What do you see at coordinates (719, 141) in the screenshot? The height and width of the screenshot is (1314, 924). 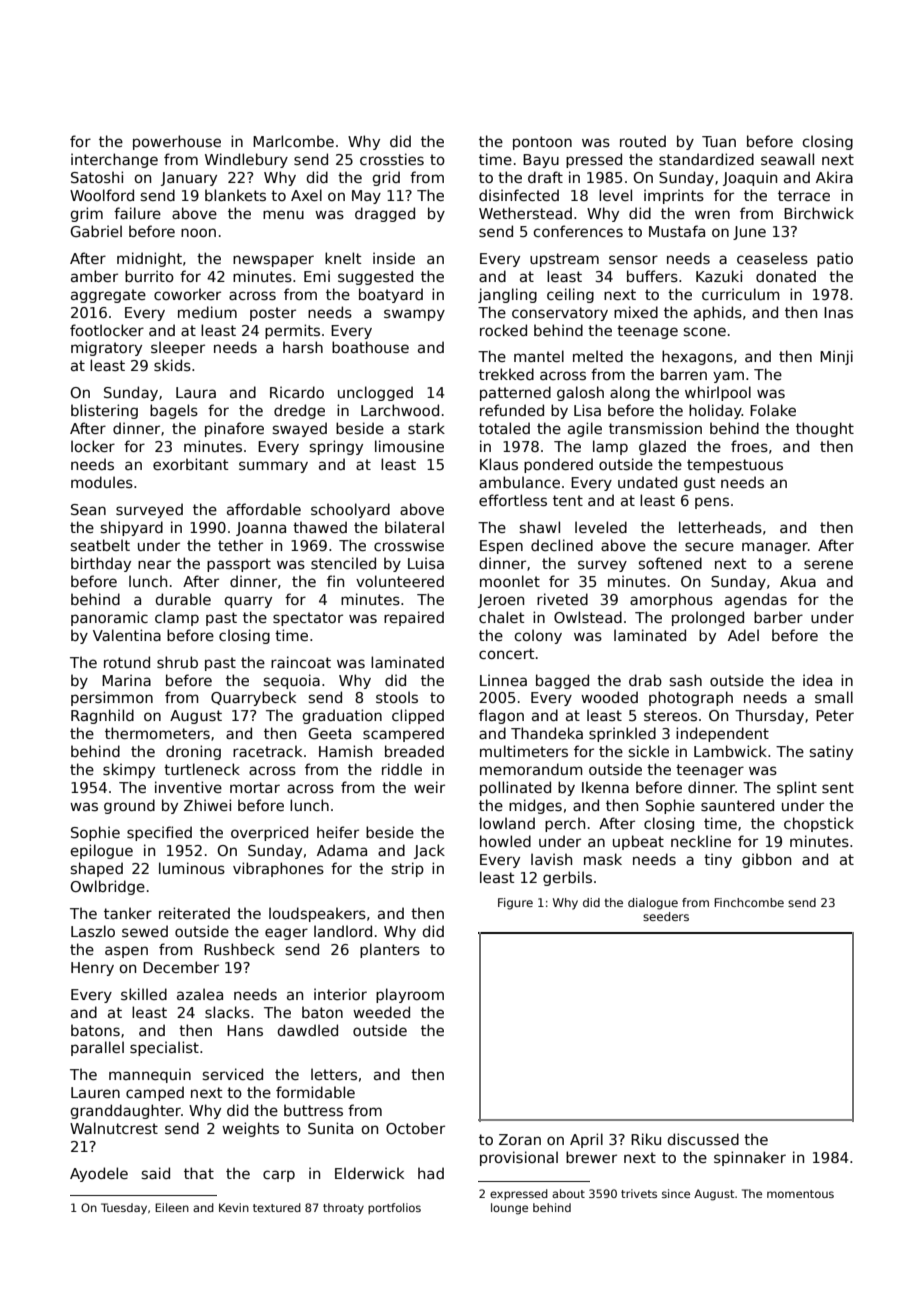 I see `Tuan` at bounding box center [719, 141].
